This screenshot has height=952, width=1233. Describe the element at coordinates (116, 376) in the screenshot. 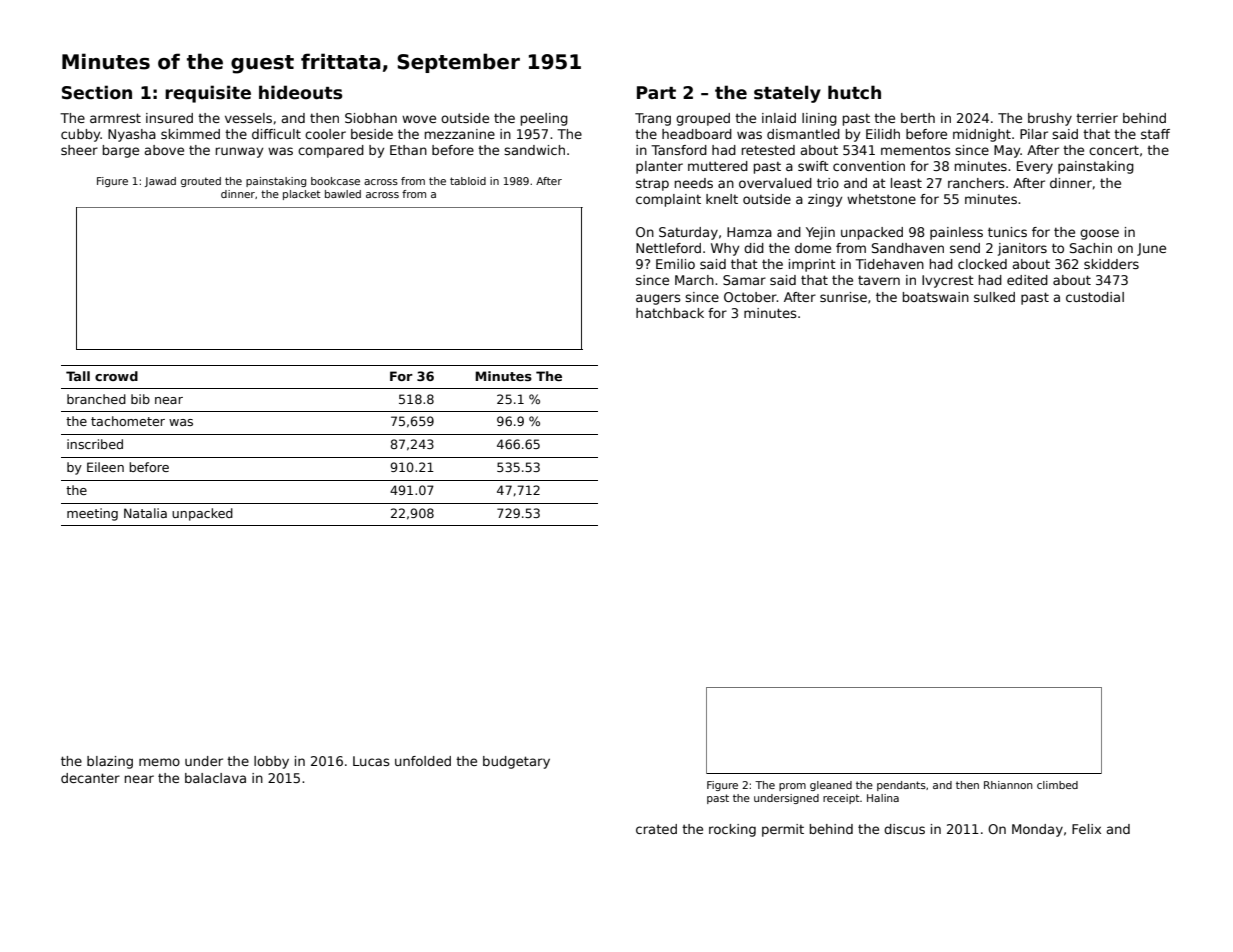

I see `crowd` at that location.
